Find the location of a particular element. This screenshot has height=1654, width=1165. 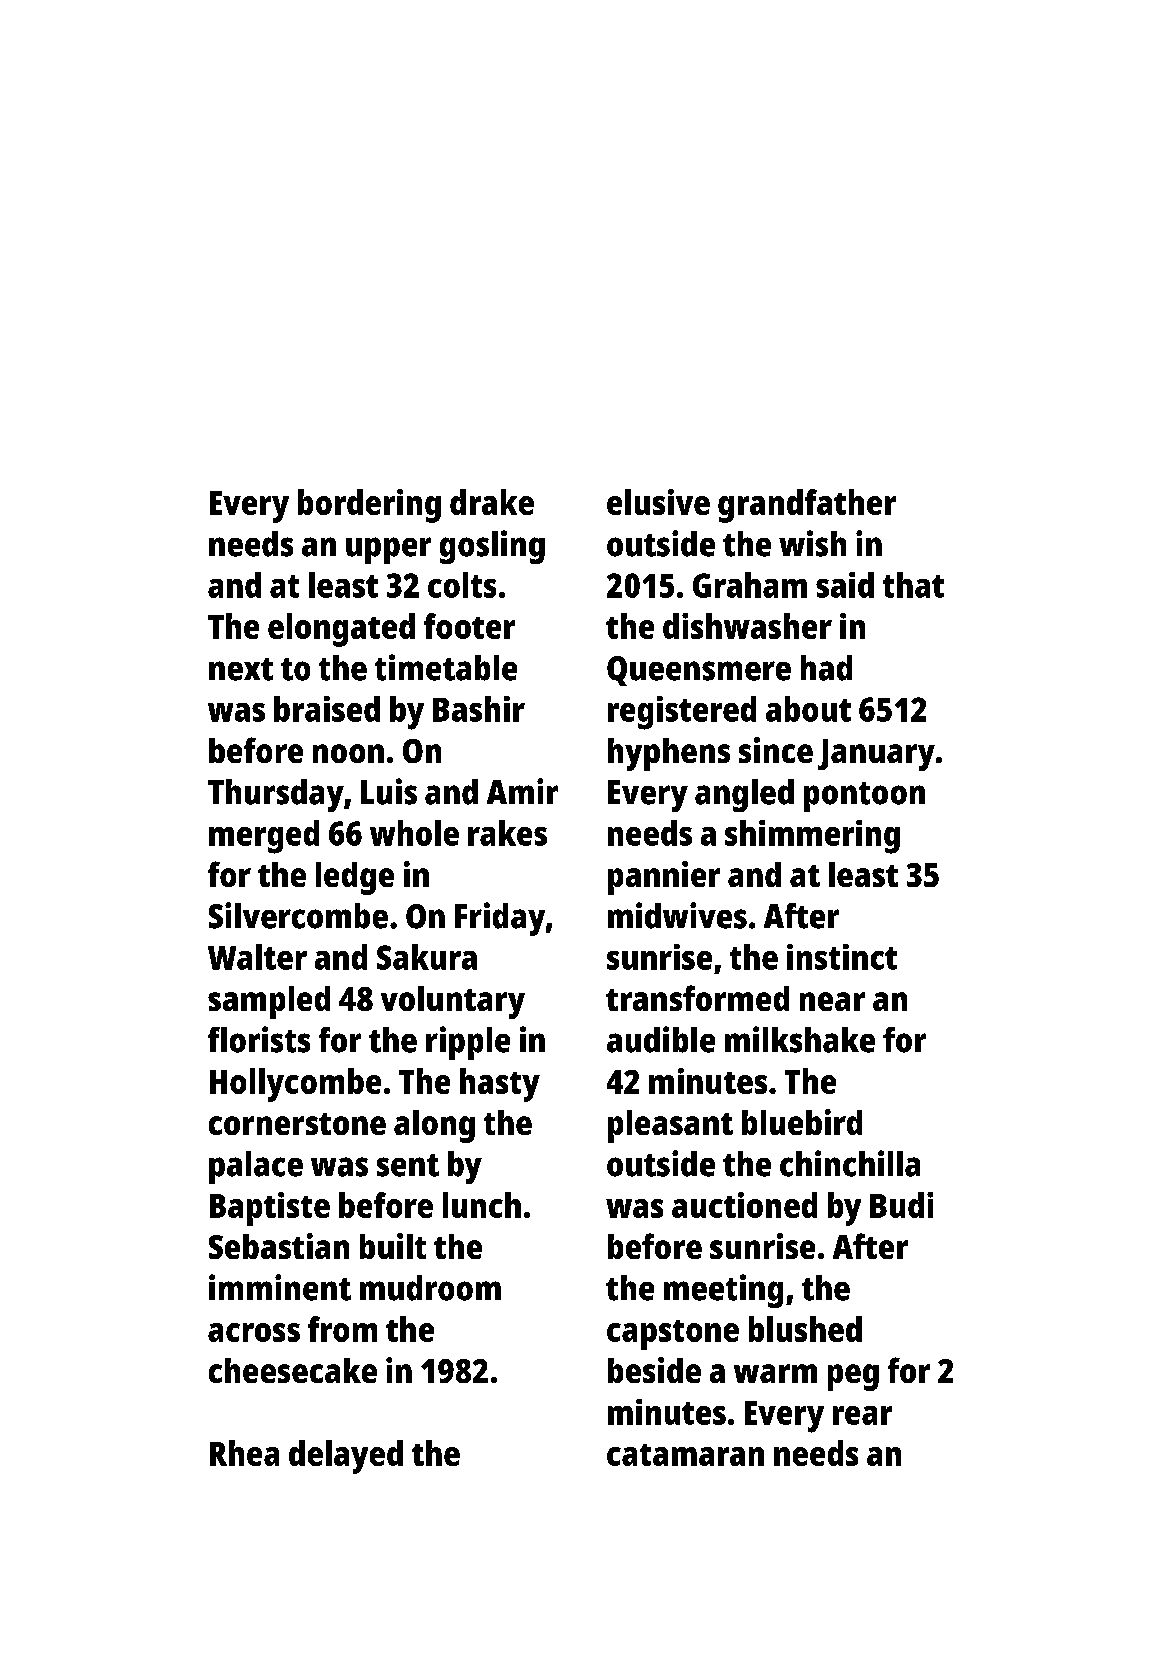

Sebastian is located at coordinates (279, 1246).
